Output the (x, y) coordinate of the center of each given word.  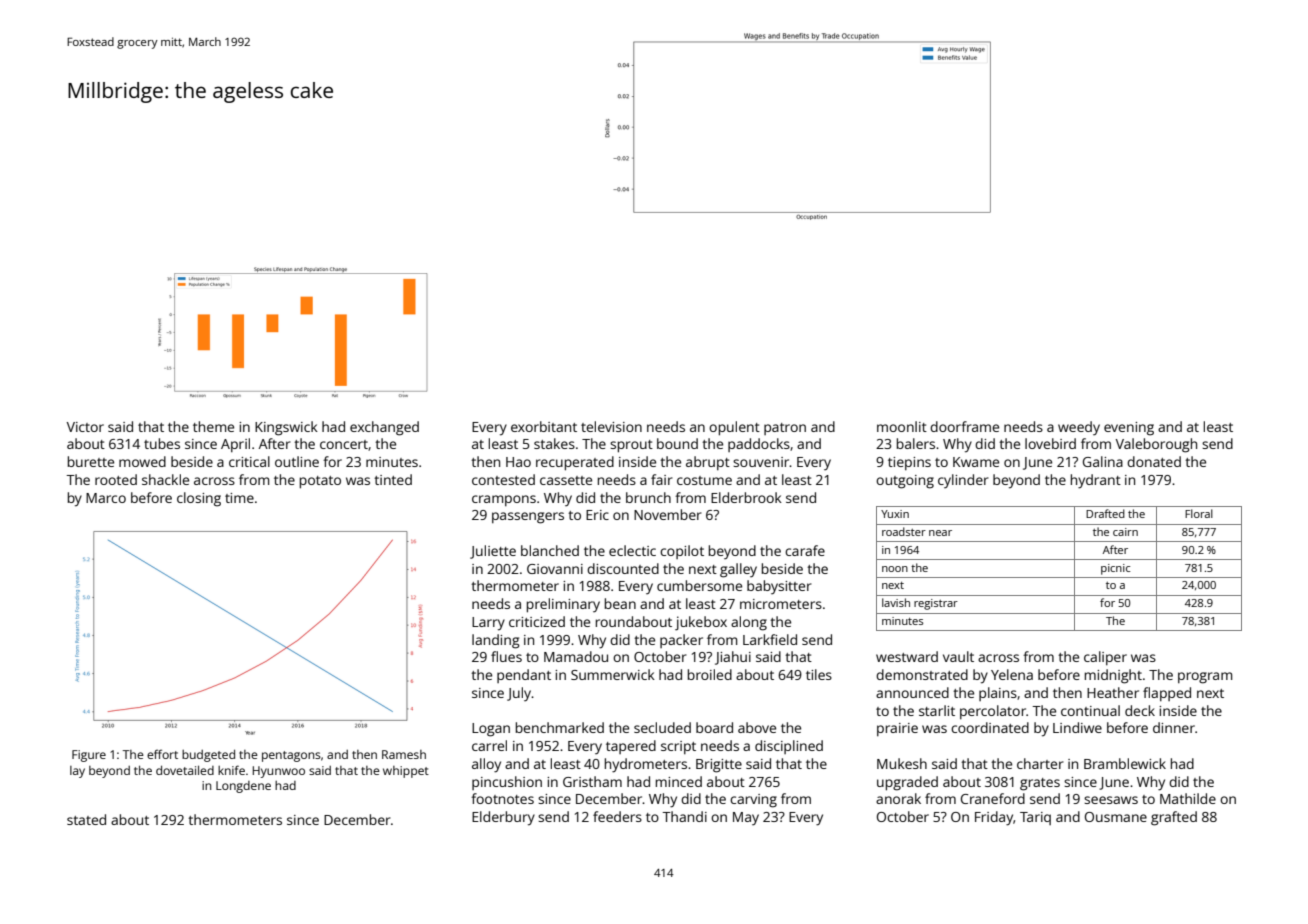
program (1205, 678)
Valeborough (1156, 445)
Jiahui (733, 658)
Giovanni (555, 569)
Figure (89, 756)
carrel (489, 745)
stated (86, 819)
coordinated (990, 727)
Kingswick (286, 428)
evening (1129, 429)
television (611, 426)
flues (506, 656)
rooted (116, 479)
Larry (488, 624)
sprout (631, 446)
